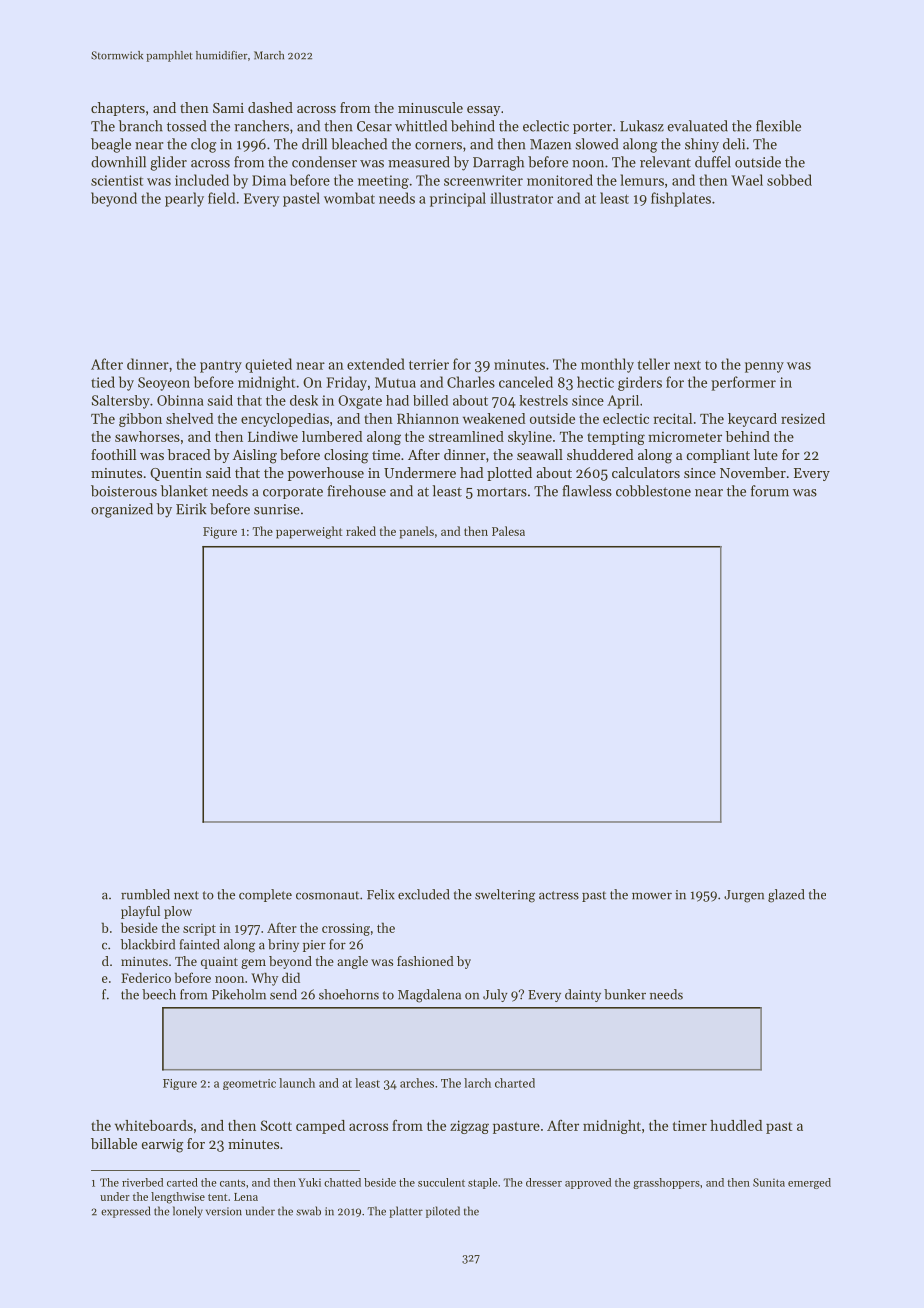  What do you see at coordinates (265, 895) in the screenshot?
I see `complete` at bounding box center [265, 895].
